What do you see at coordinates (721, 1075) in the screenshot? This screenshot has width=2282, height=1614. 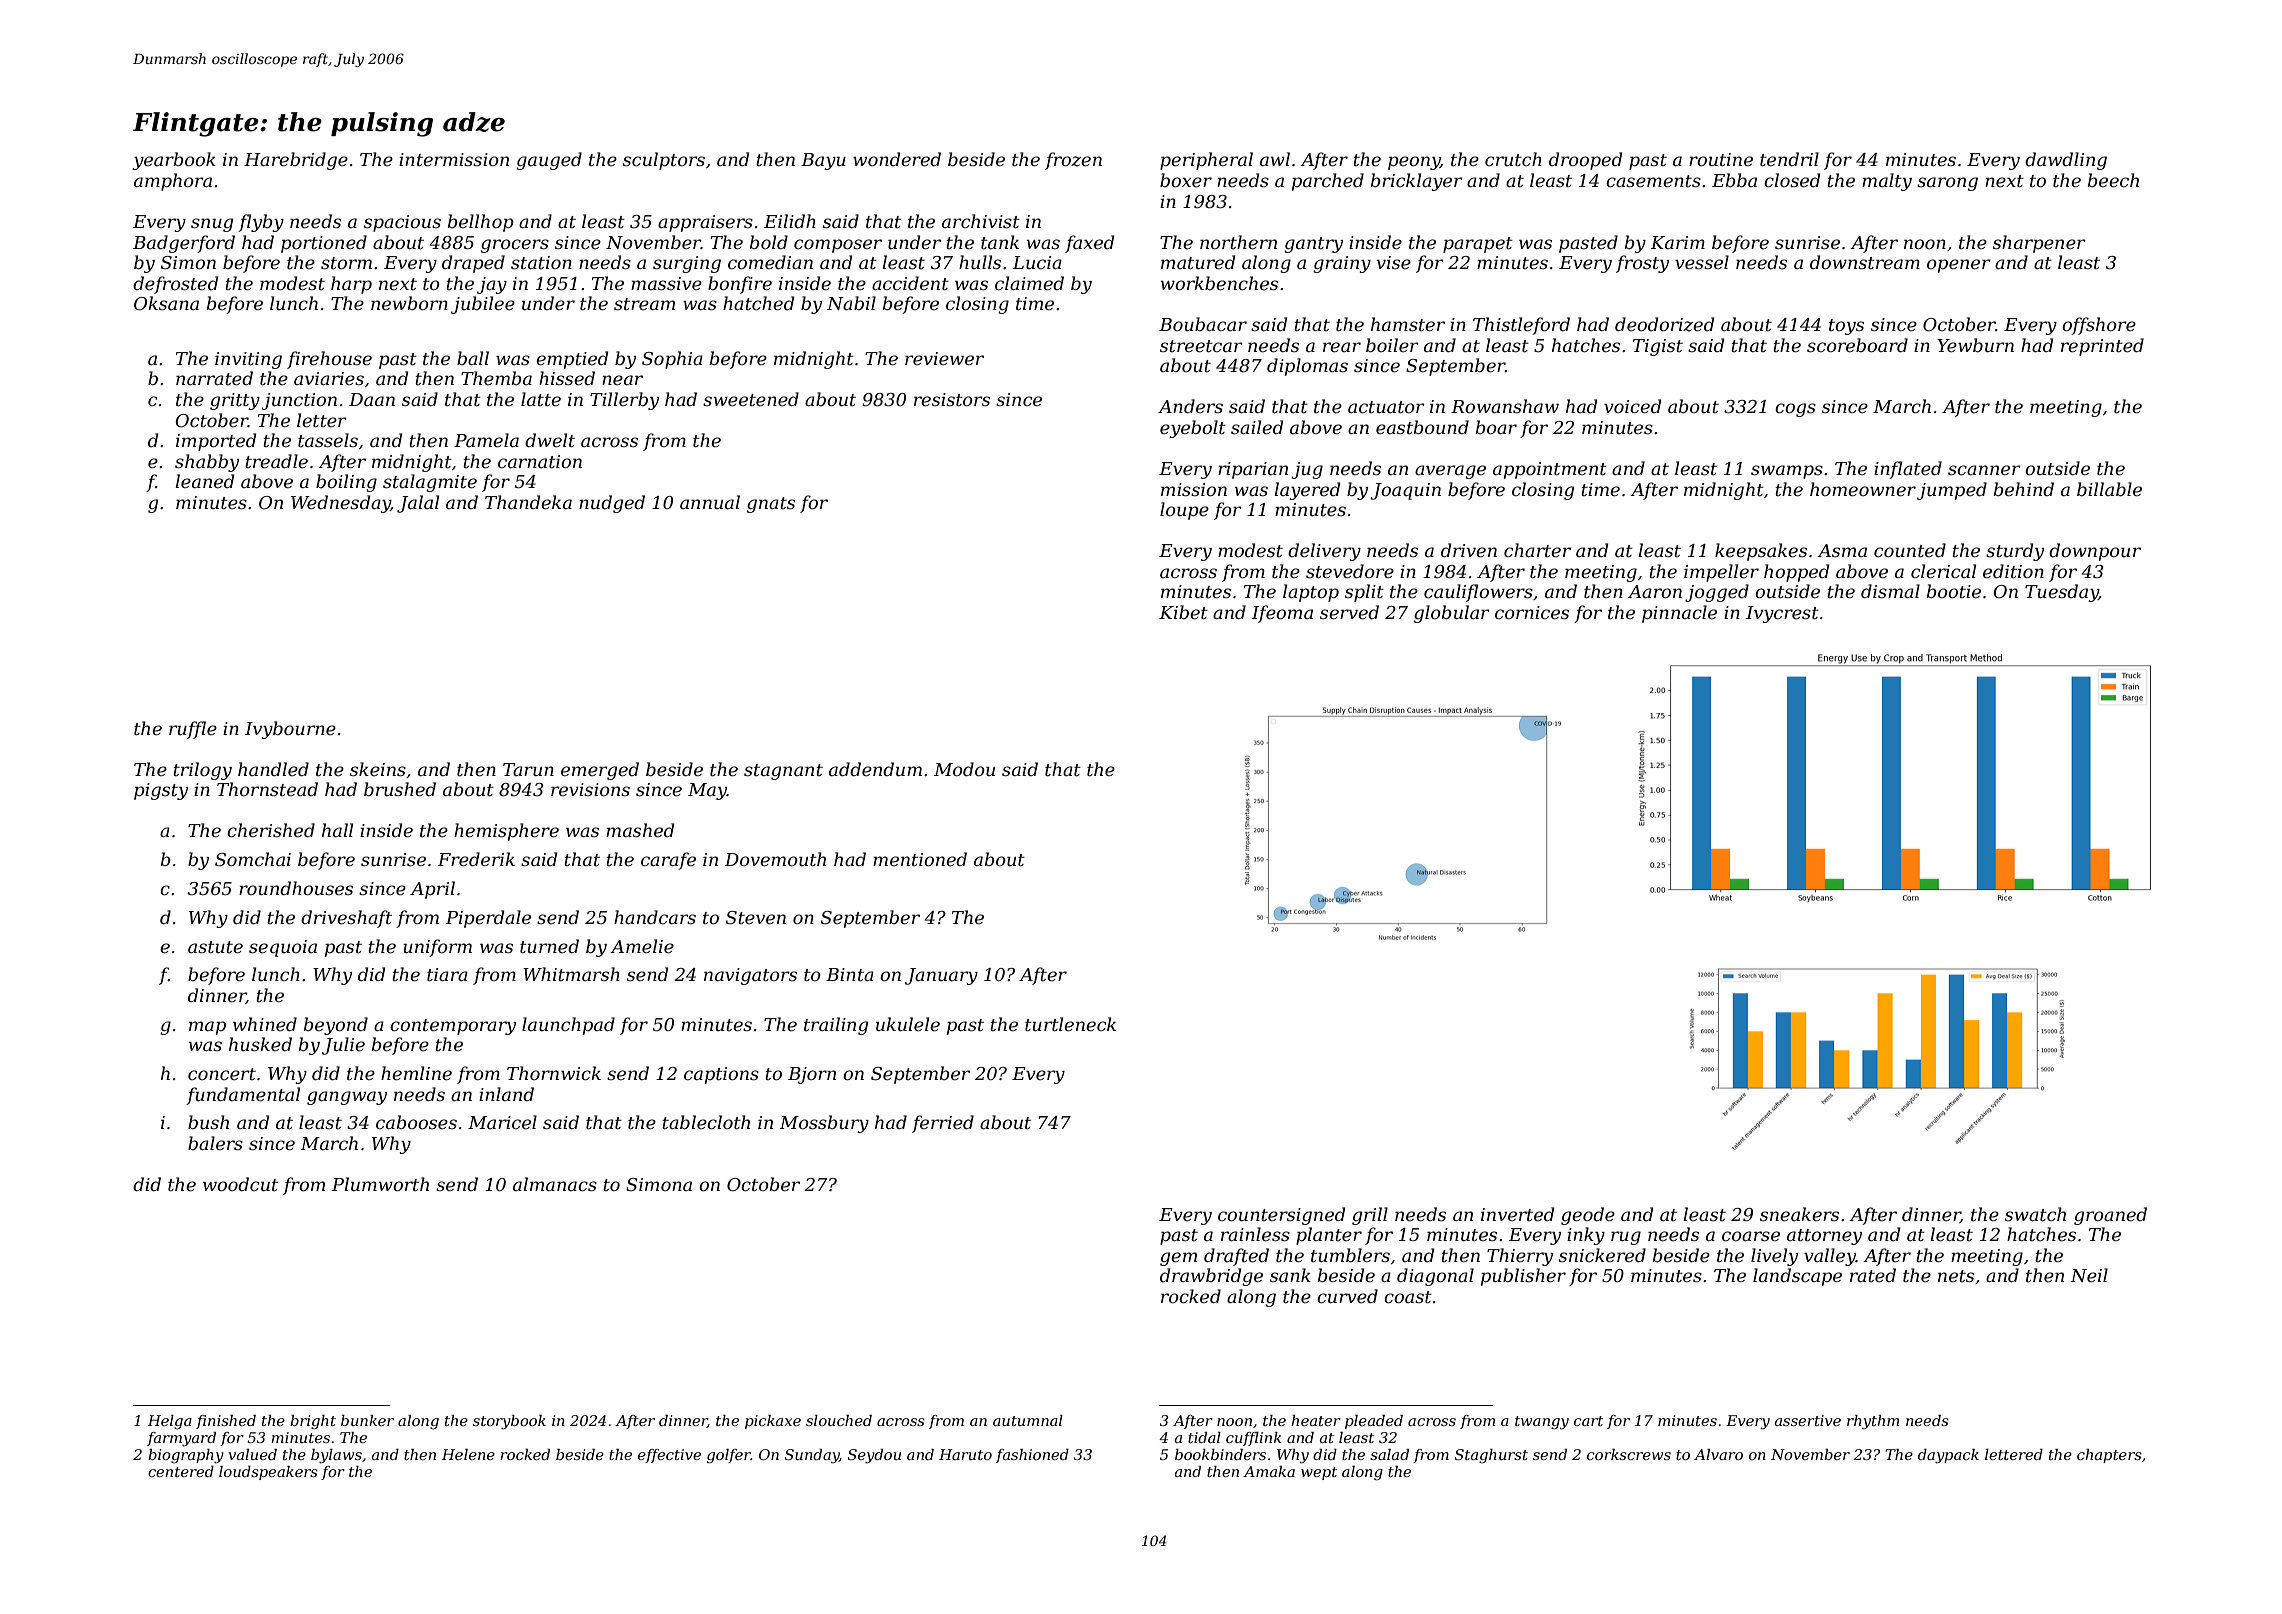 I see `captions` at bounding box center [721, 1075].
